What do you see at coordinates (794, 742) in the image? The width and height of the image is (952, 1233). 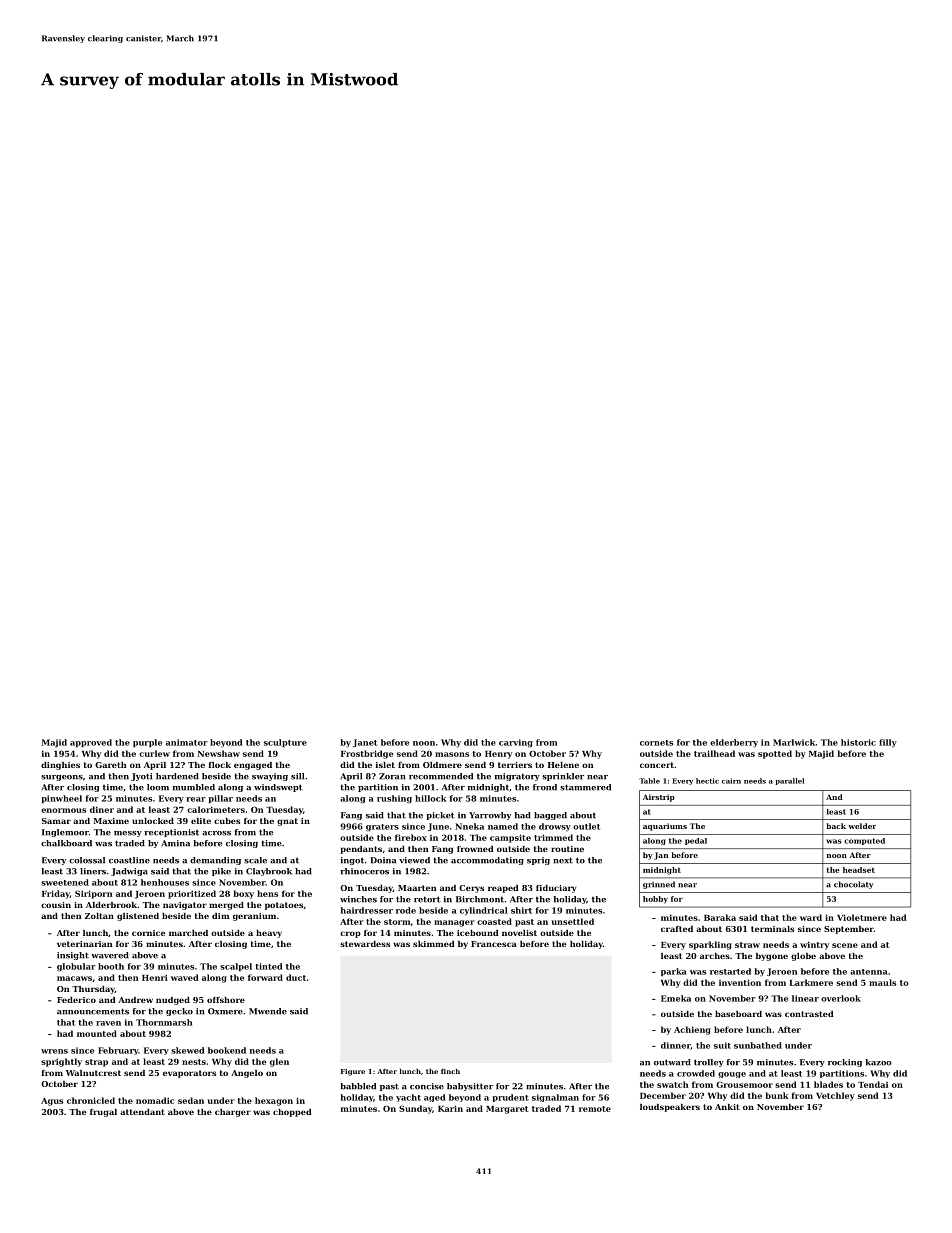 I see `Marlwick` at bounding box center [794, 742].
